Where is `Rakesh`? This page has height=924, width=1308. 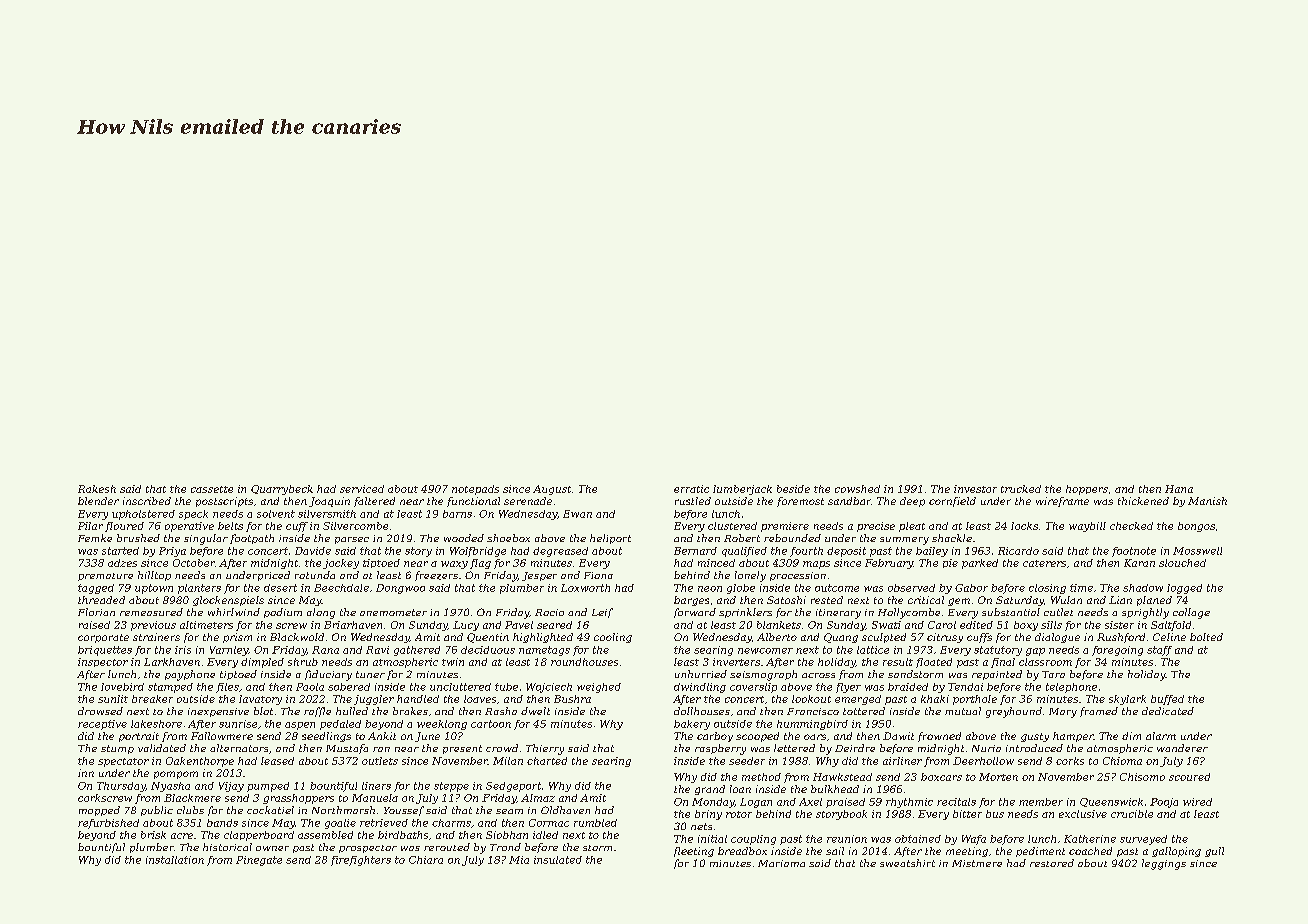
Rakesh is located at coordinates (97, 489).
